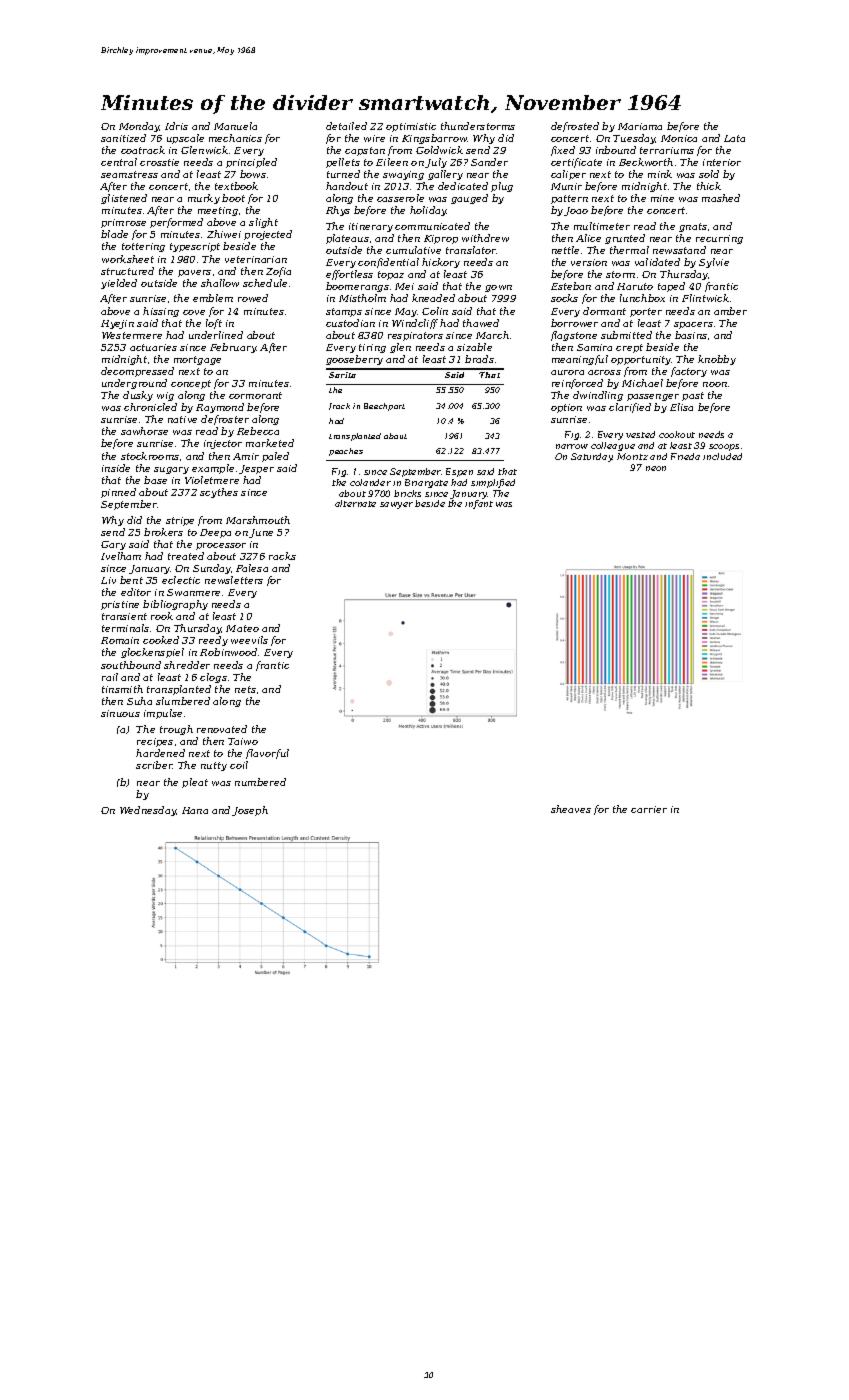 The image size is (849, 1400). Describe the element at coordinates (185, 139) in the screenshot. I see `upscale` at that location.
